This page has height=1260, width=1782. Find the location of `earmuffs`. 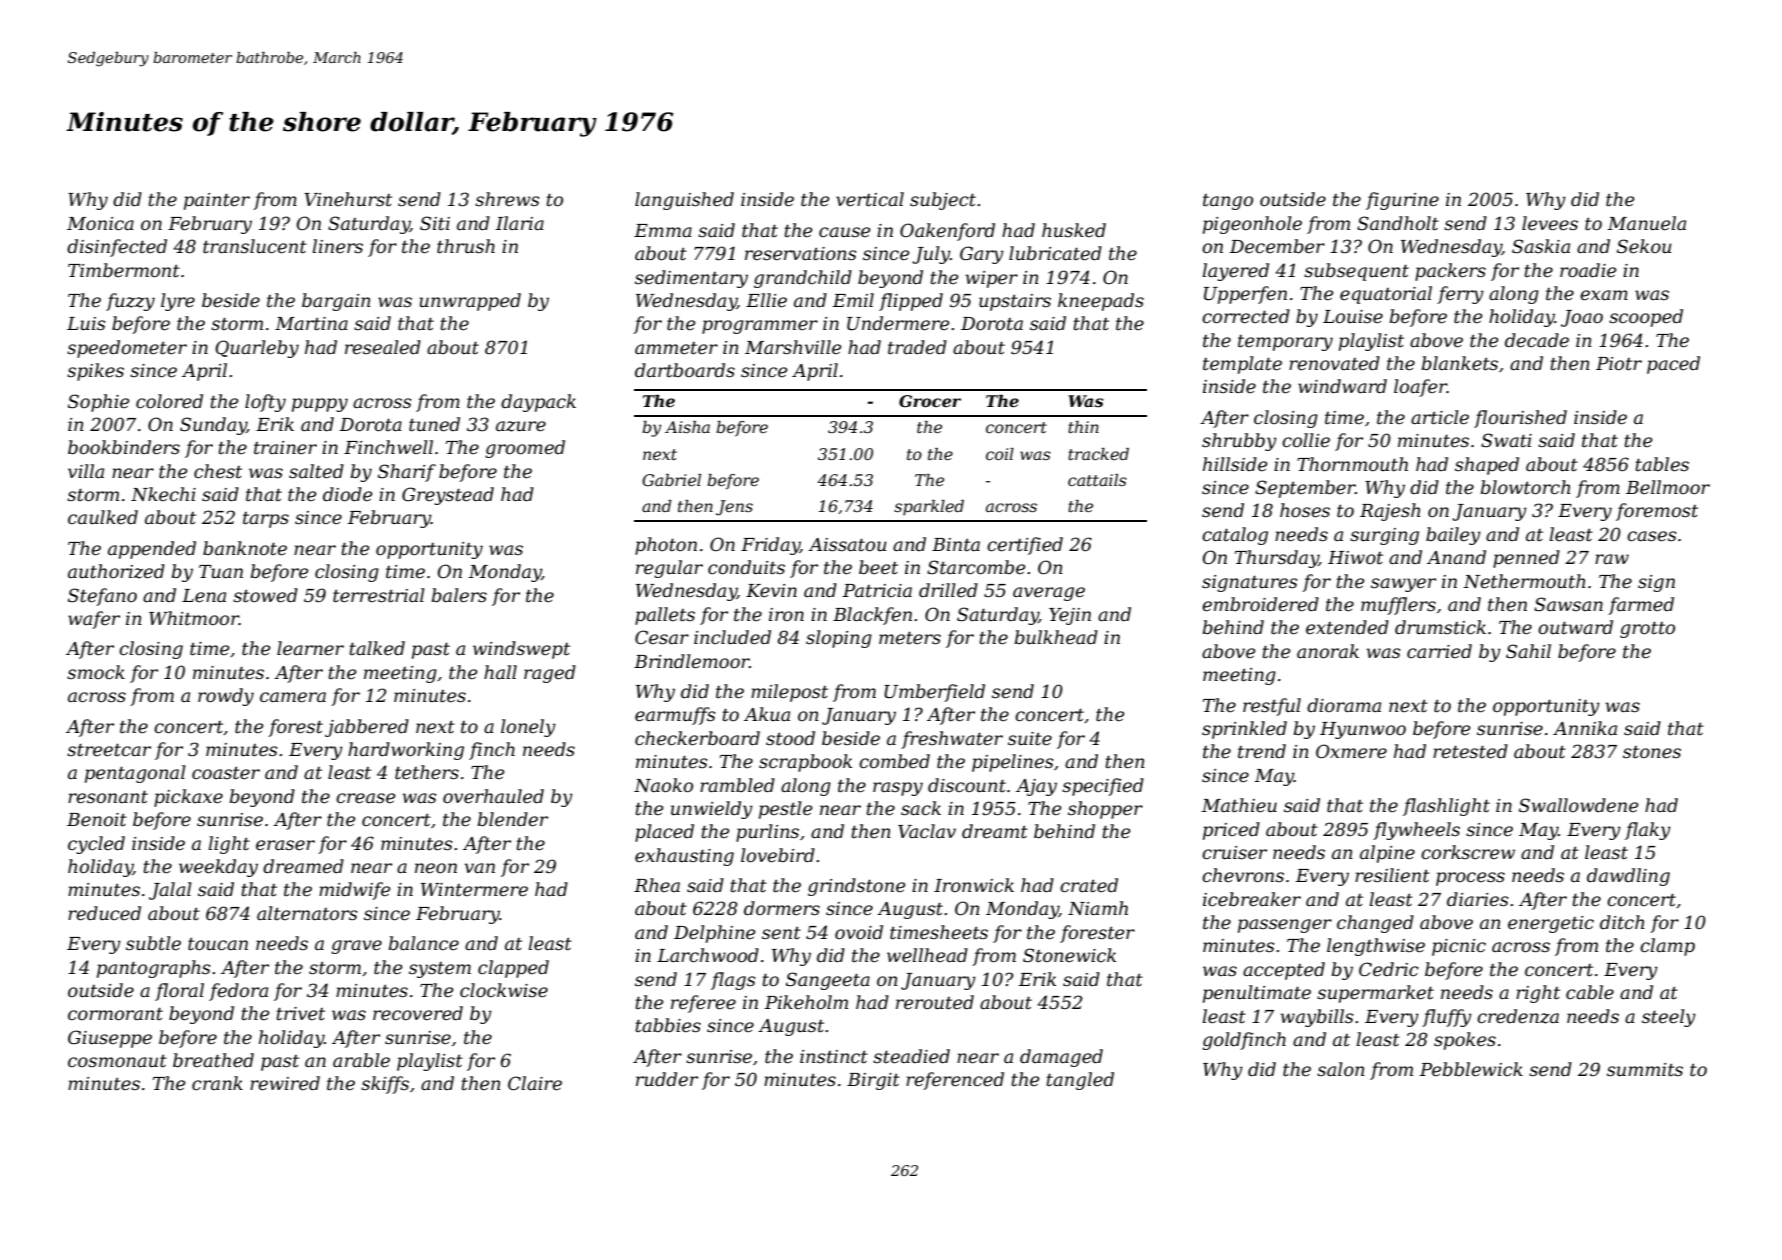

earmuffs is located at coordinates (675, 716).
